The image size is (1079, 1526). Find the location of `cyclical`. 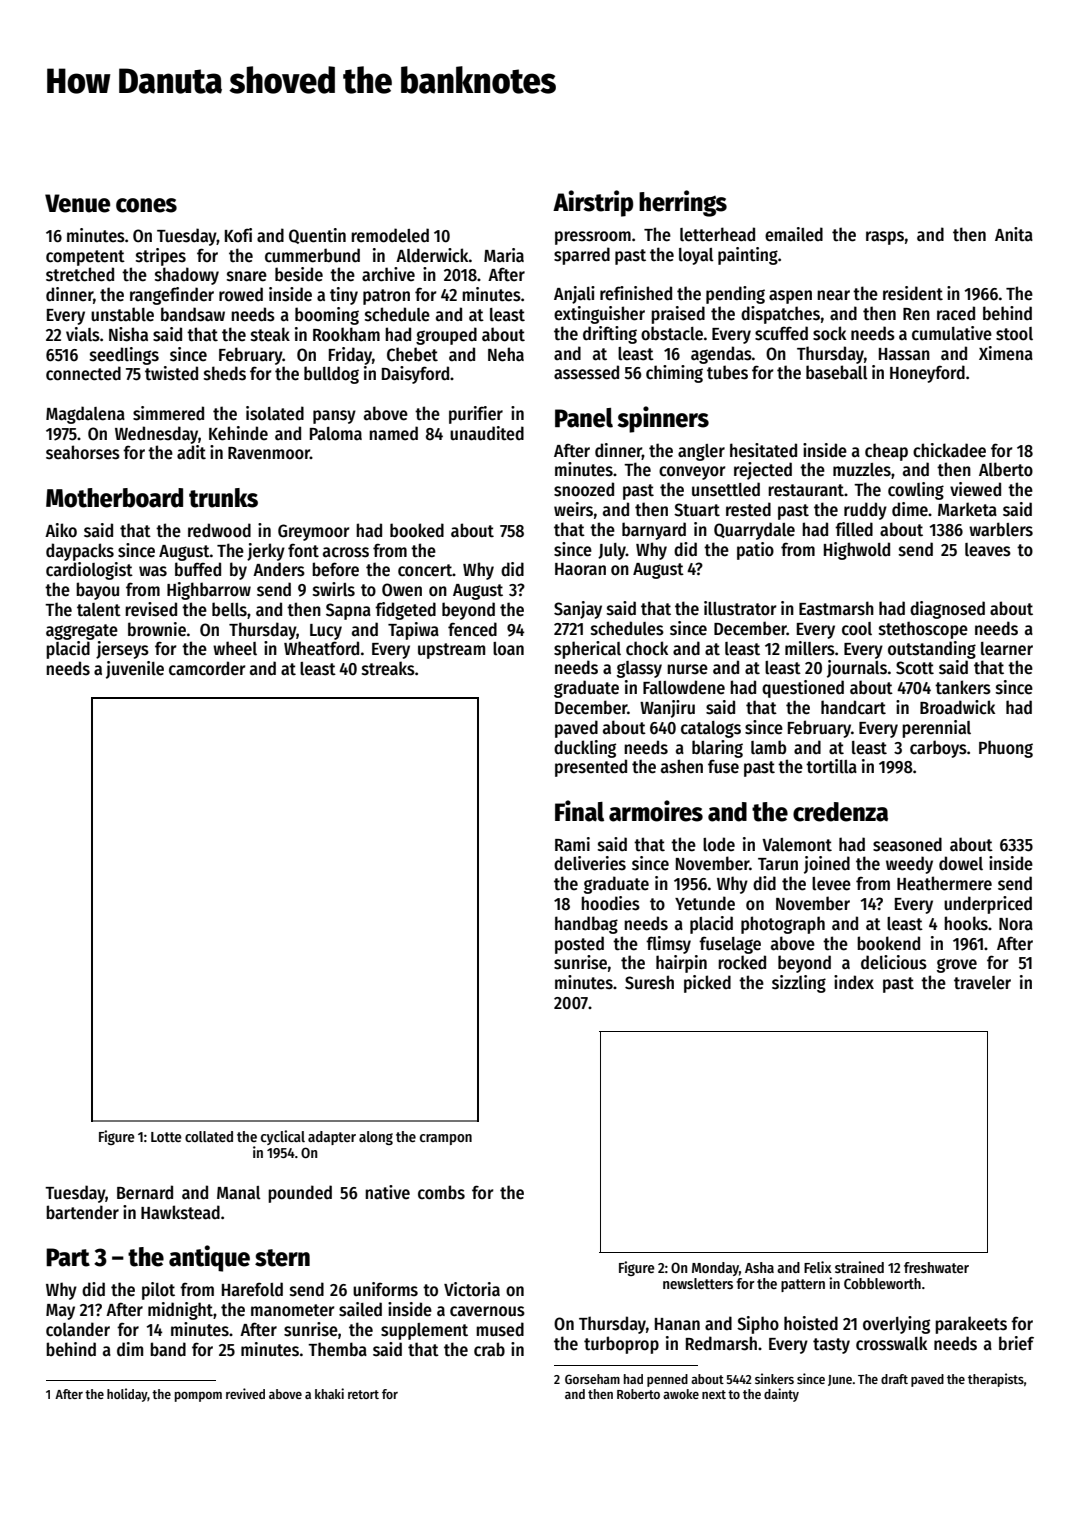

cyclical is located at coordinates (283, 1137).
